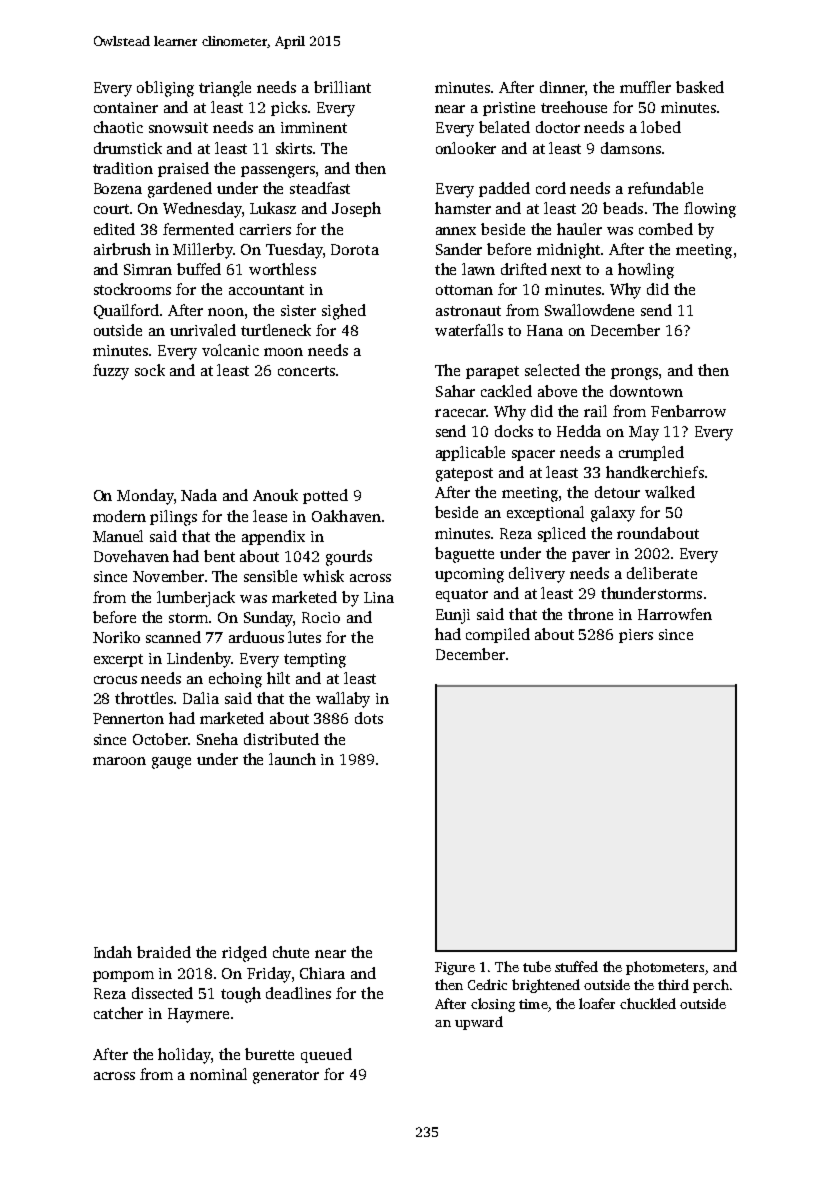 The height and width of the page is (1178, 830). What do you see at coordinates (670, 492) in the page?
I see `walked` at bounding box center [670, 492].
